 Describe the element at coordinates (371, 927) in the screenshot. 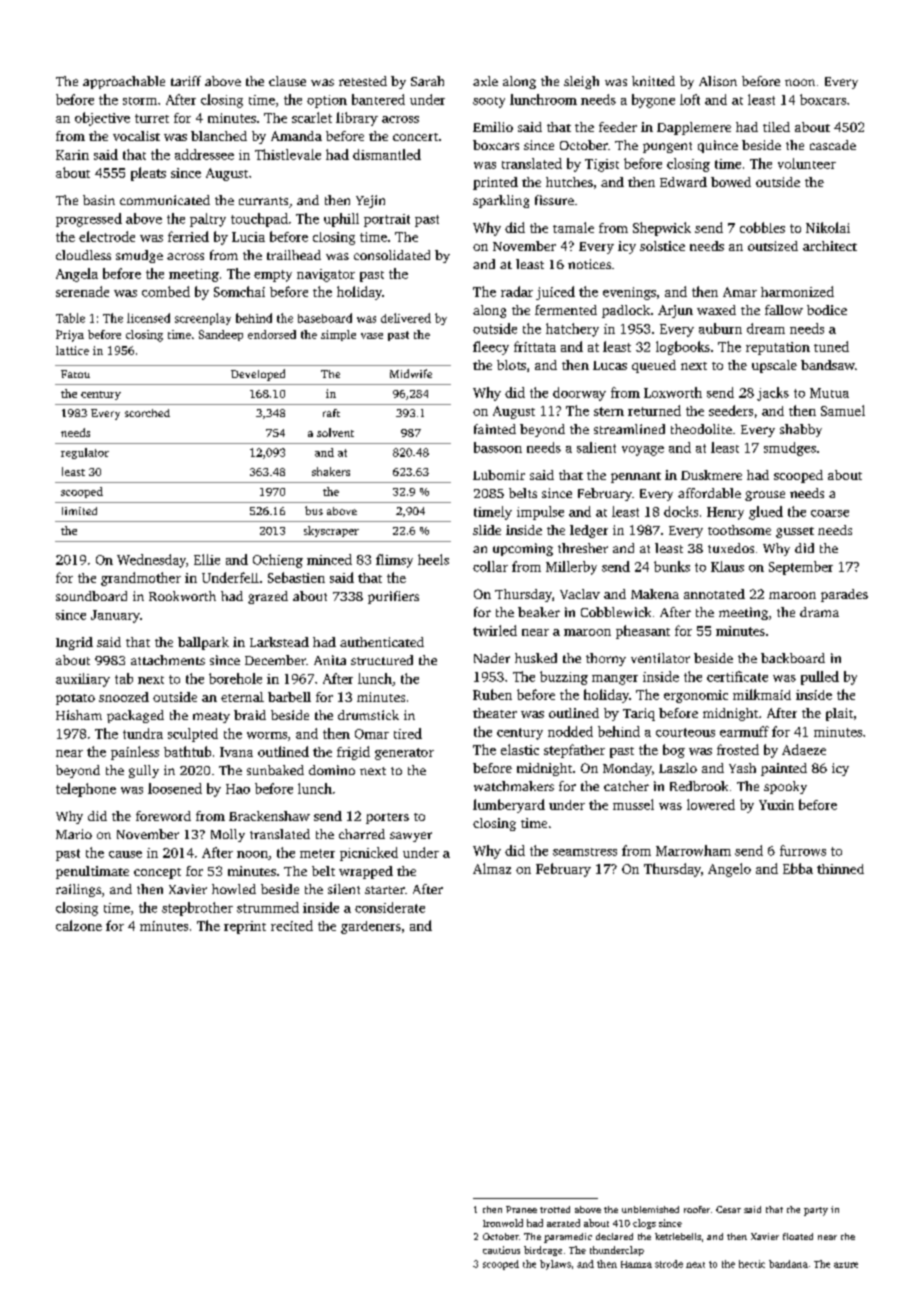

I see `gardeners` at that location.
